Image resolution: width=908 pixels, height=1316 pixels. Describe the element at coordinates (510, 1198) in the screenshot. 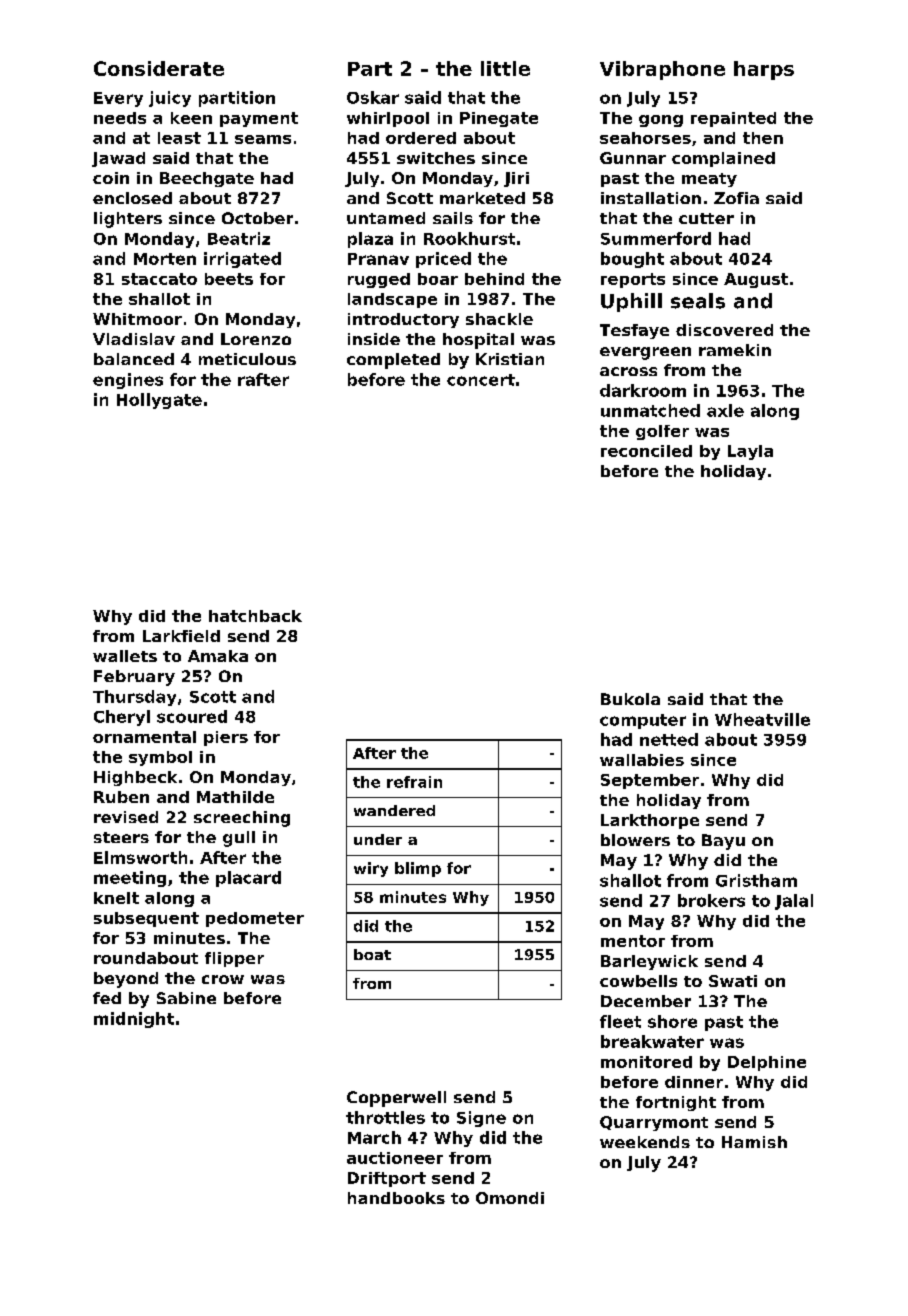

I see `Omondi` at that location.
